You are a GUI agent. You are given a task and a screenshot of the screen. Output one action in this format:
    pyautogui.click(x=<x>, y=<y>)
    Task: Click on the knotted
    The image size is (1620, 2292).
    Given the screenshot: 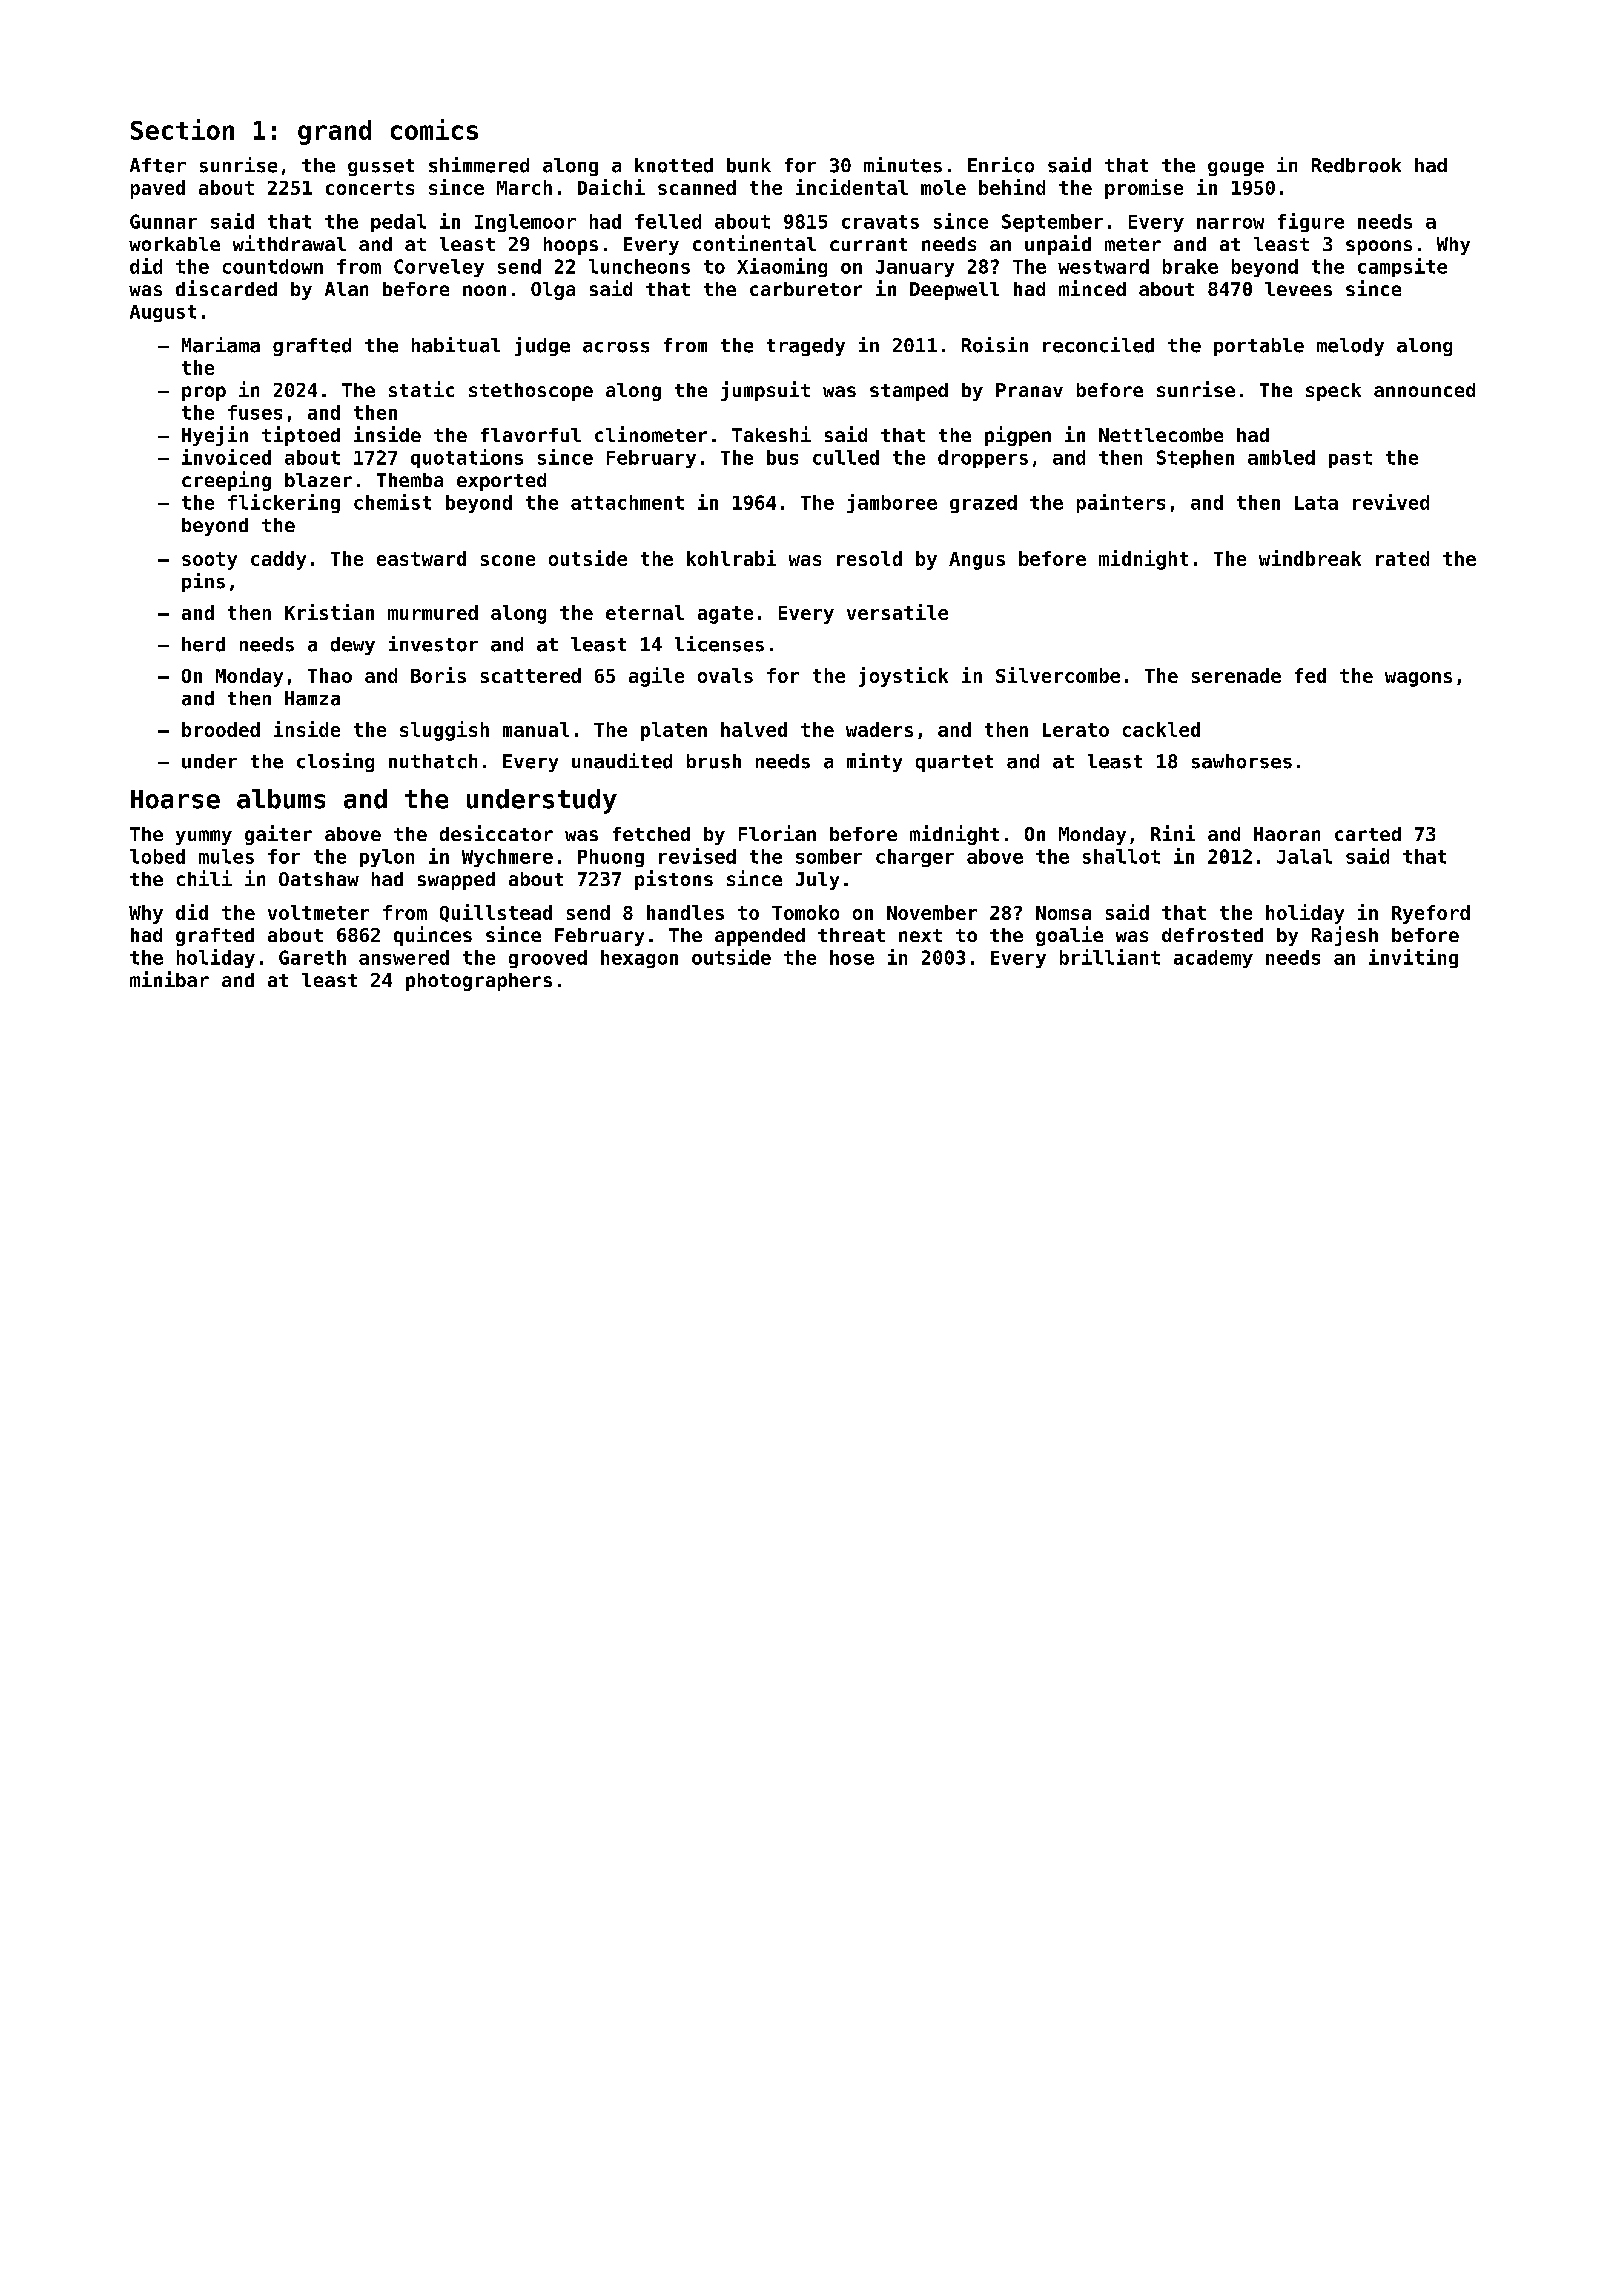 What is the action you would take?
    pyautogui.click(x=674, y=165)
